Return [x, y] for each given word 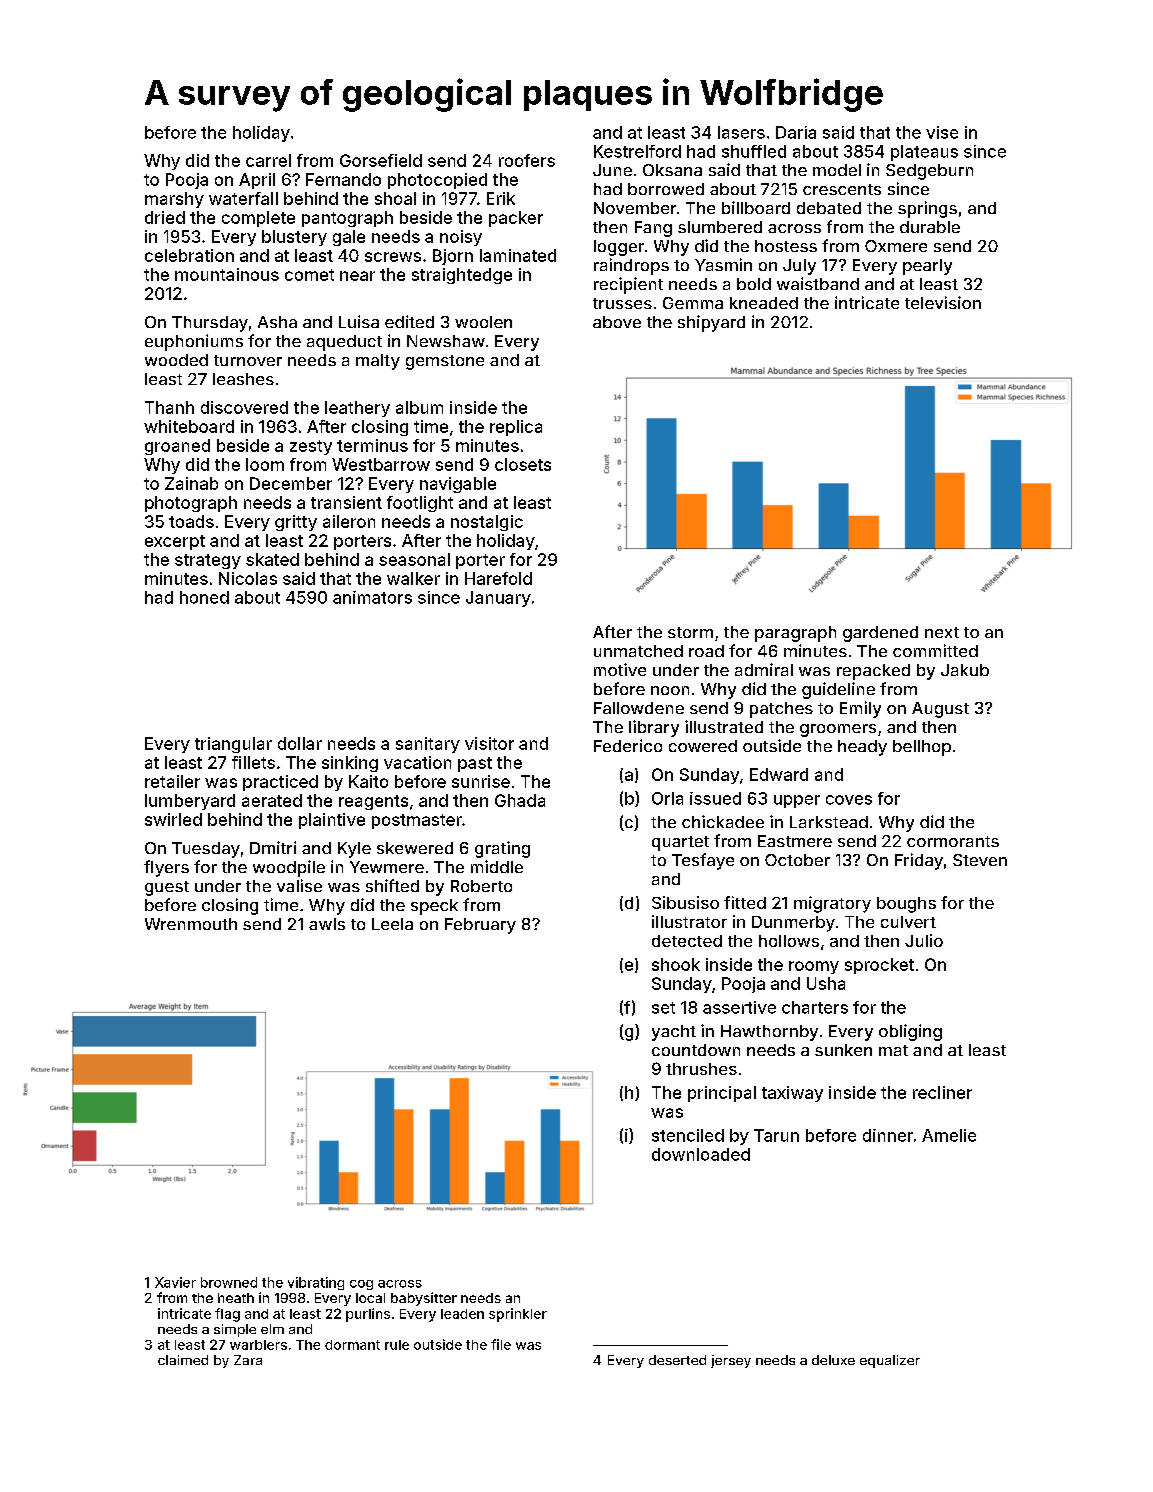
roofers [527, 160]
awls [327, 924]
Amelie [949, 1135]
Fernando [343, 179]
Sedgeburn [929, 172]
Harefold [498, 578]
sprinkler [518, 1315]
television [943, 302]
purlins [368, 1315]
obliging [910, 1032]
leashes [243, 379]
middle [497, 866]
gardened [880, 634]
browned [229, 1282]
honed [204, 597]
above [617, 322]
